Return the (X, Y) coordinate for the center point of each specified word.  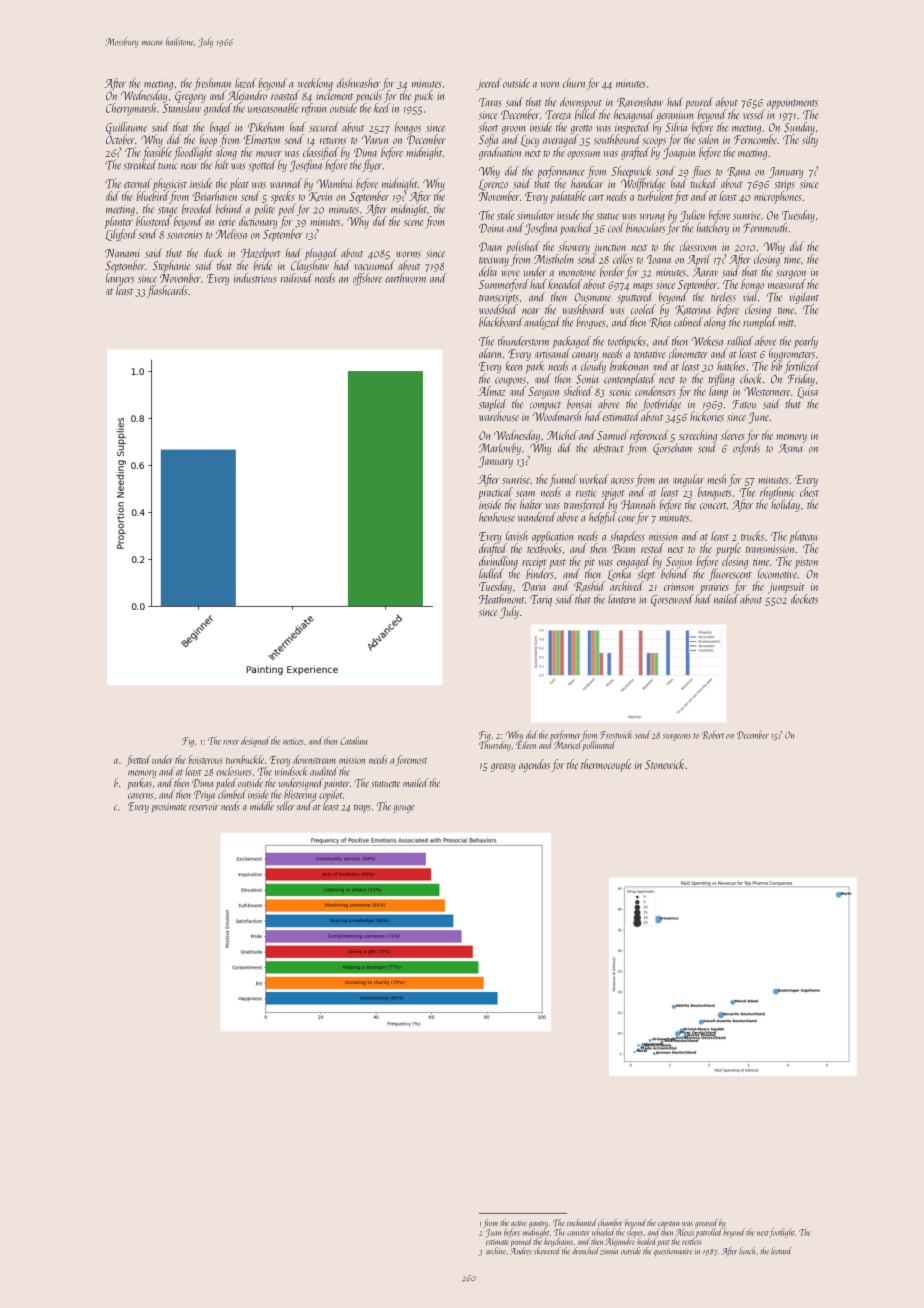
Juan (493, 1233)
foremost (411, 760)
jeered (489, 84)
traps (362, 809)
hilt (222, 164)
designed (255, 741)
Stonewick (664, 764)
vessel (754, 114)
